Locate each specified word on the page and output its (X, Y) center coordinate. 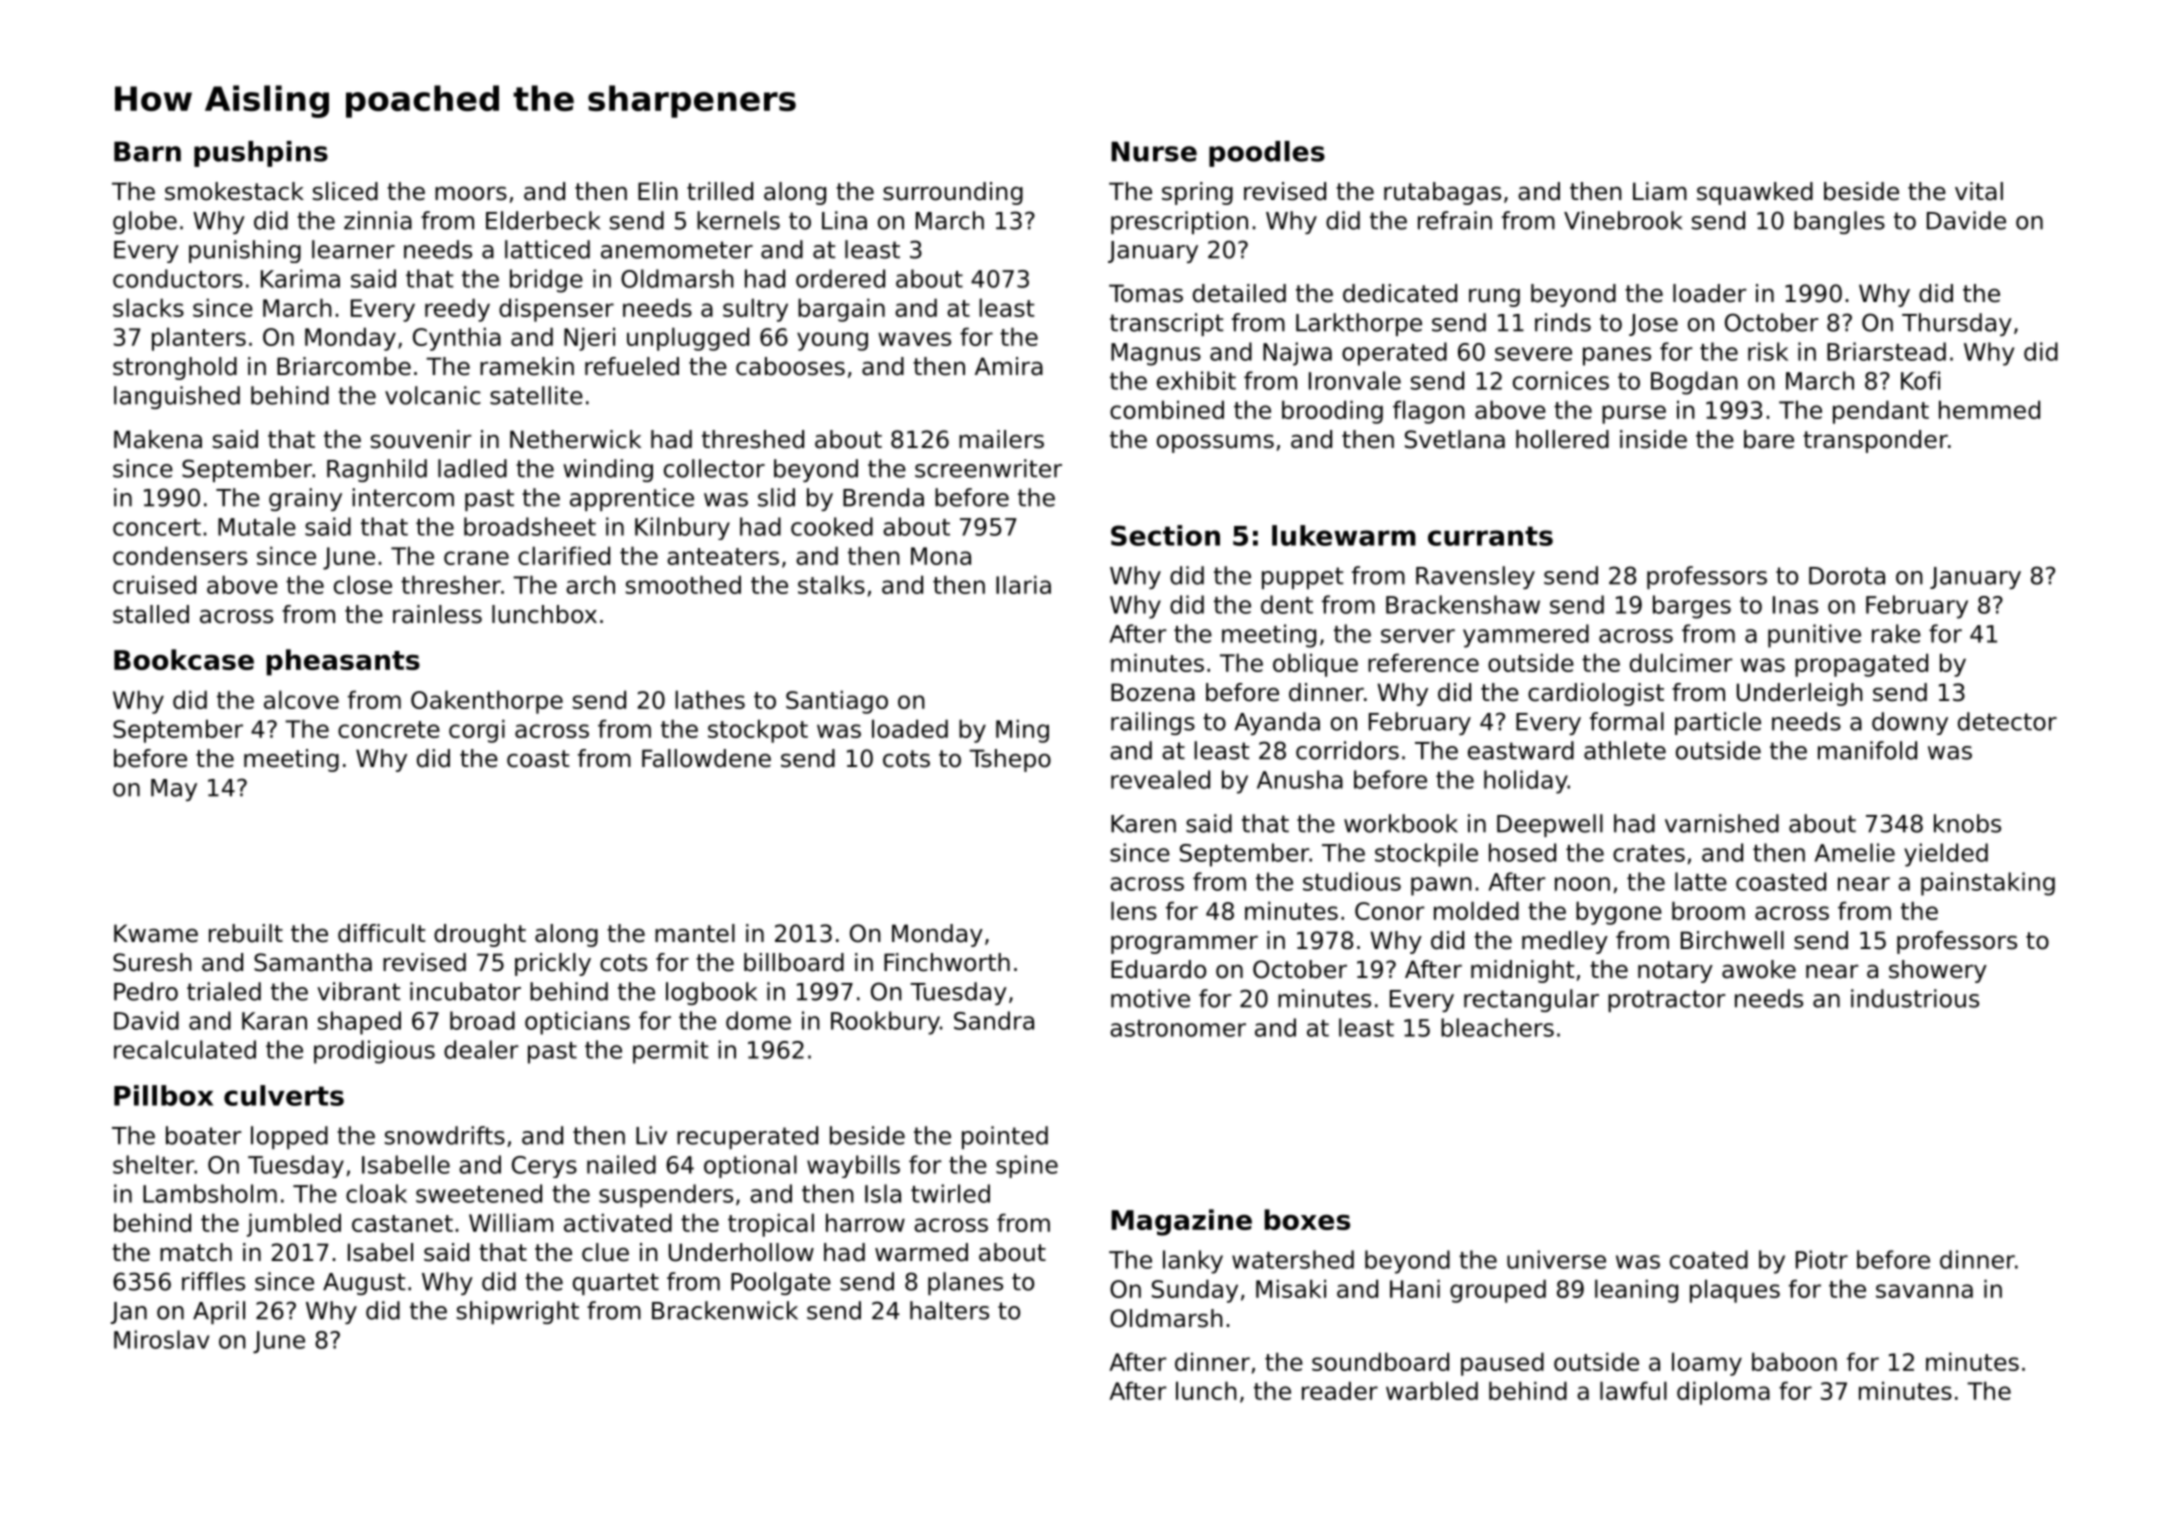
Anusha (1300, 779)
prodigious (374, 1052)
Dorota (1847, 576)
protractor (1666, 1001)
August (364, 1284)
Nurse (1154, 151)
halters (949, 1310)
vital (1979, 191)
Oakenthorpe (487, 702)
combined (1167, 409)
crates (1649, 853)
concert (157, 527)
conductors (178, 278)
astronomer (1178, 1028)
